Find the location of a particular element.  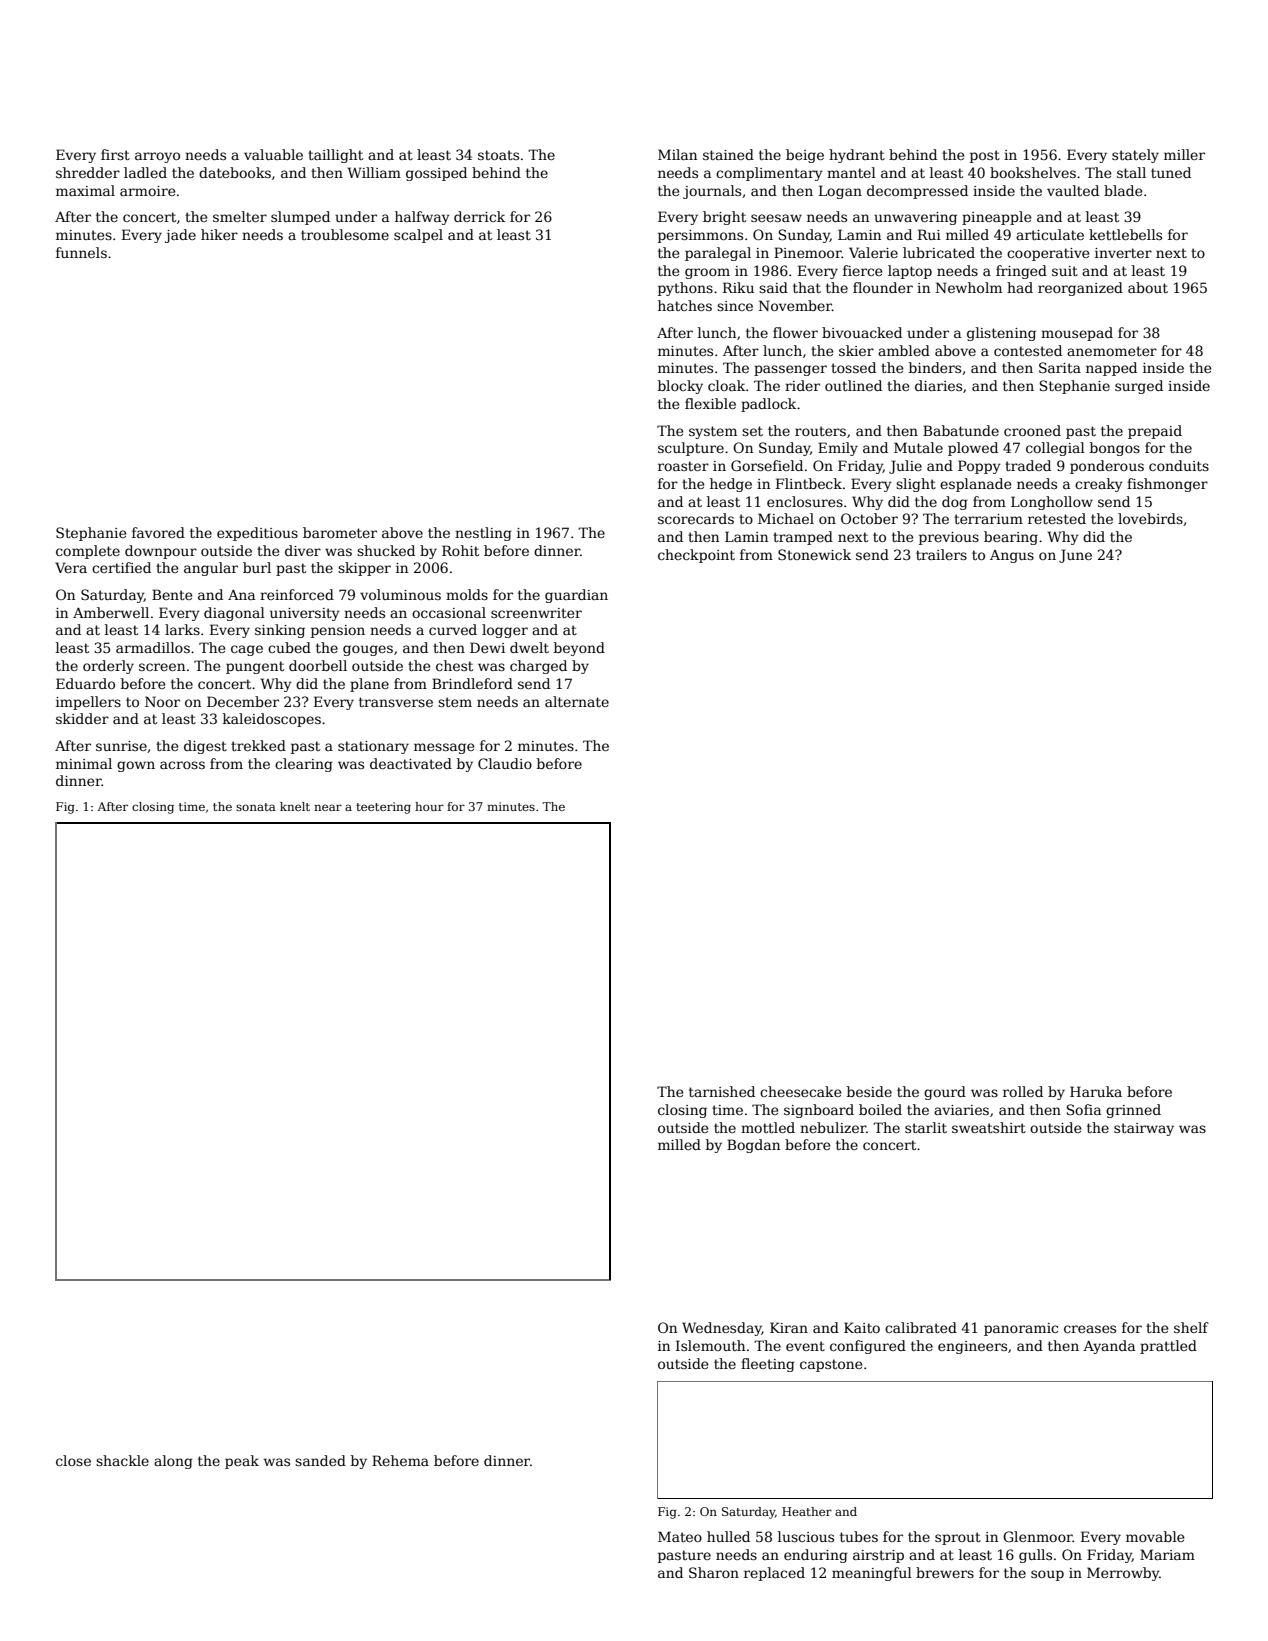

shackle is located at coordinates (122, 1460).
